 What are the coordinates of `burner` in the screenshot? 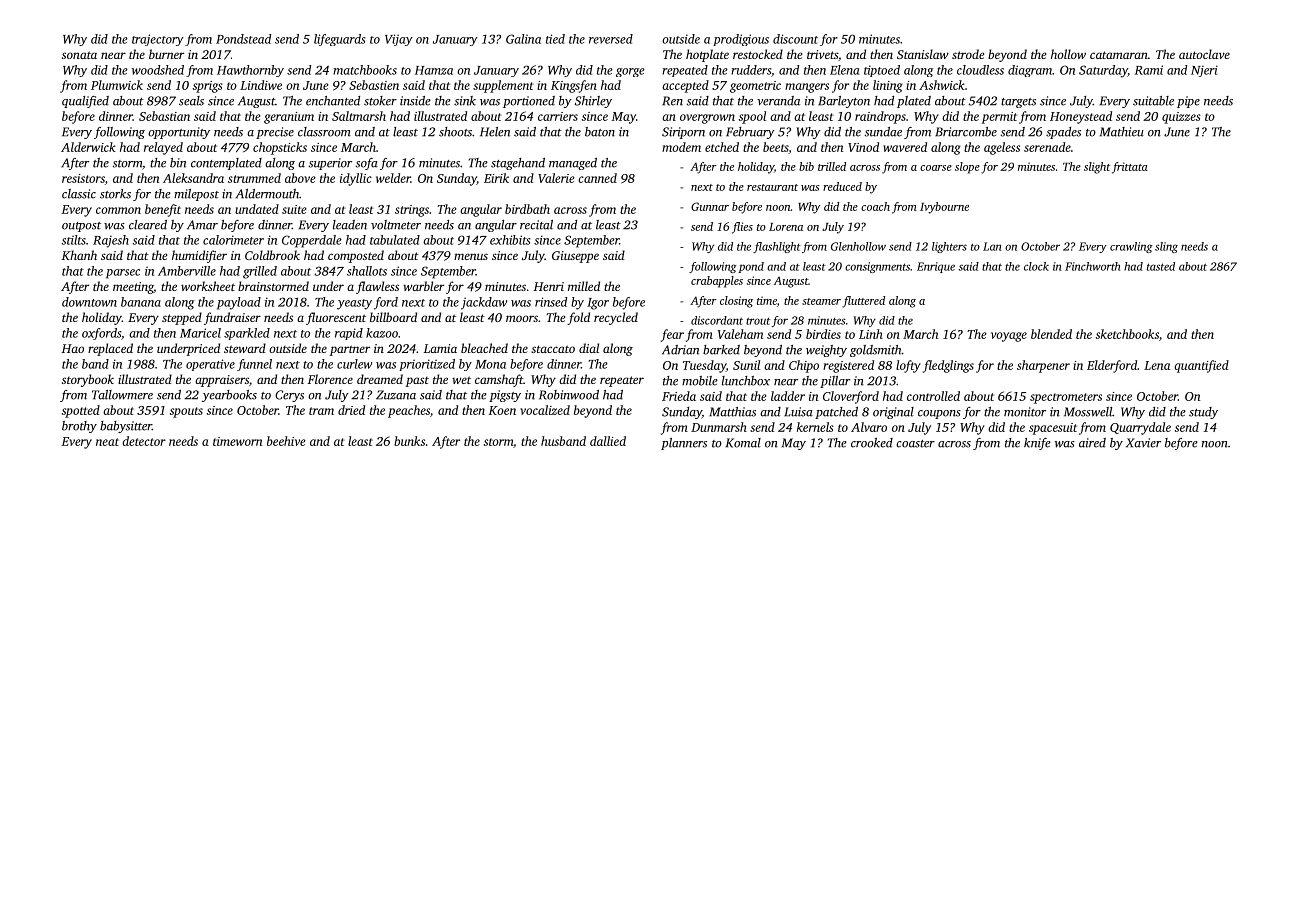 It's located at (166, 54).
